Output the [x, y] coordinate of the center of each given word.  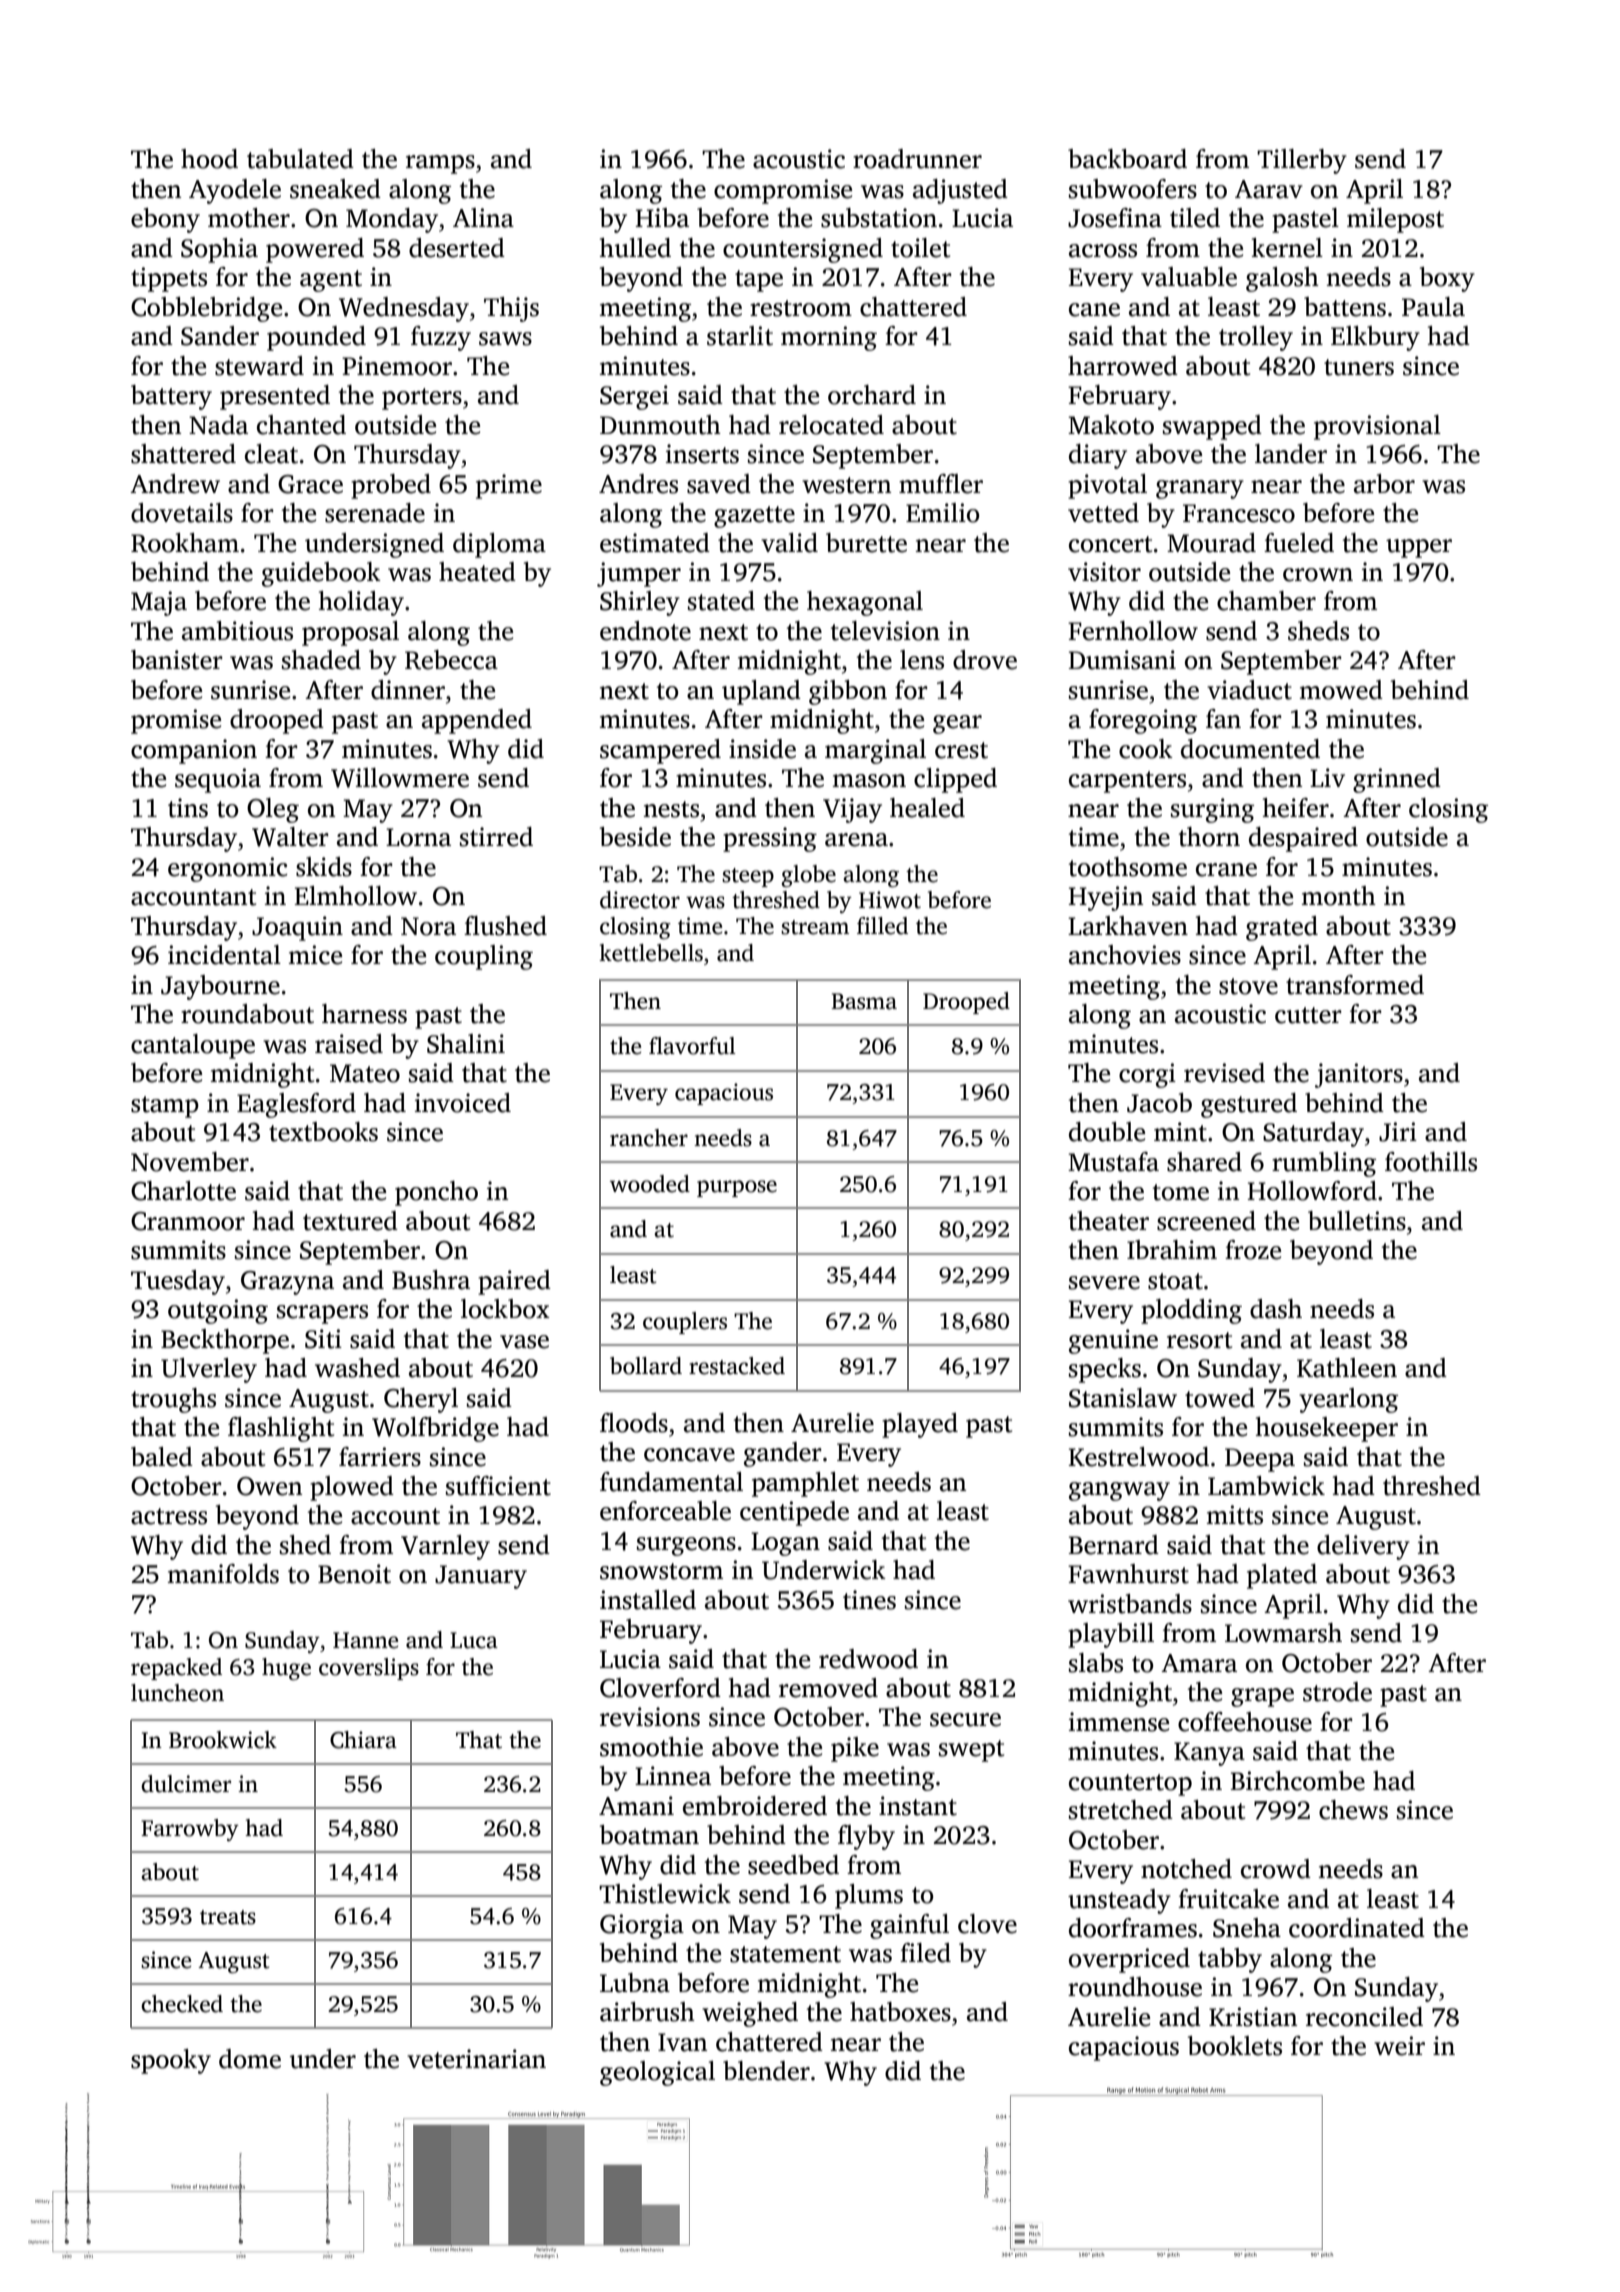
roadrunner [917, 159]
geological [657, 2073]
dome [250, 2059]
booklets [1235, 2046]
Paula [1433, 307]
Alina [483, 218]
